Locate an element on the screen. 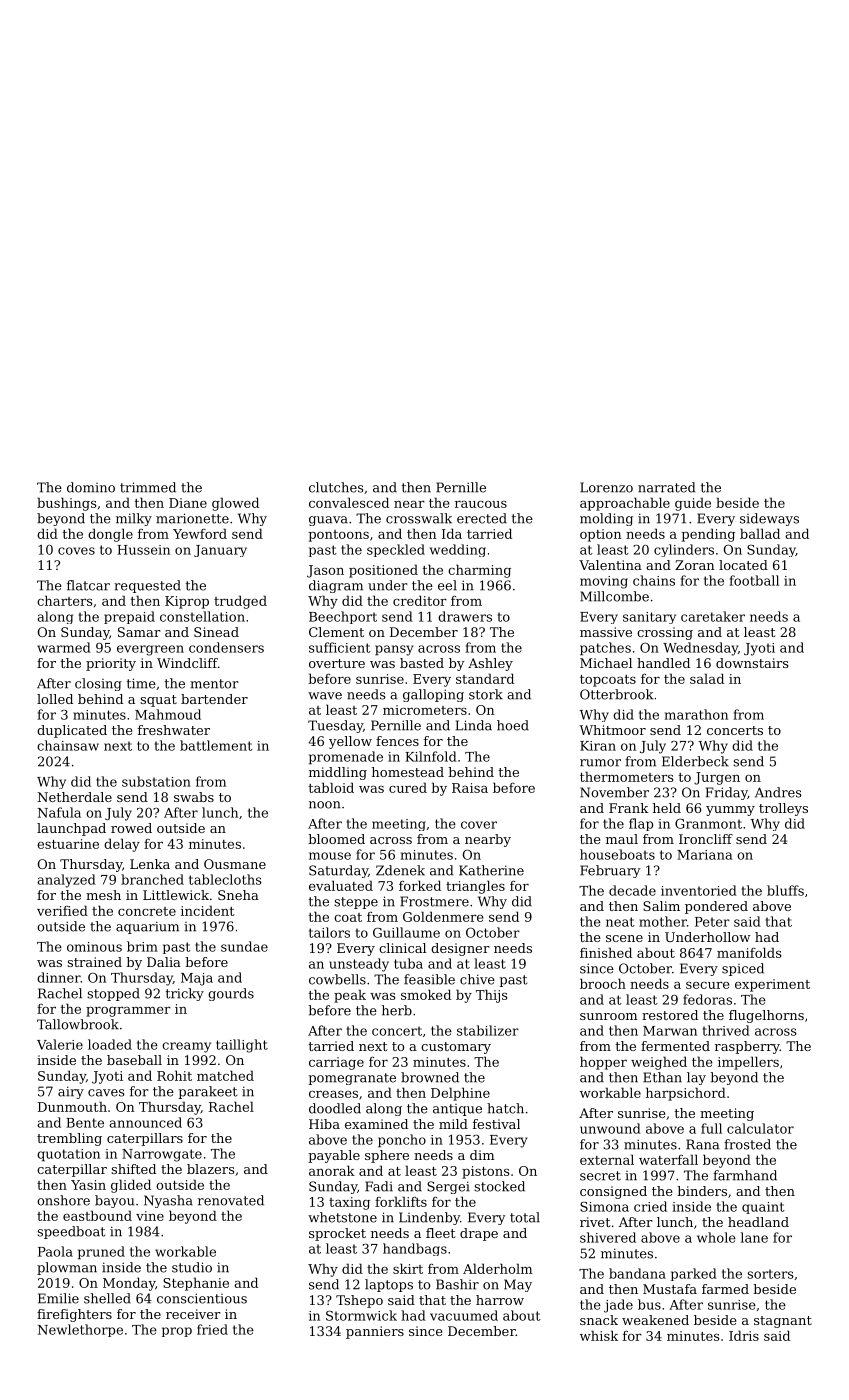 The image size is (849, 1400). Newlethorpe is located at coordinates (80, 1330).
